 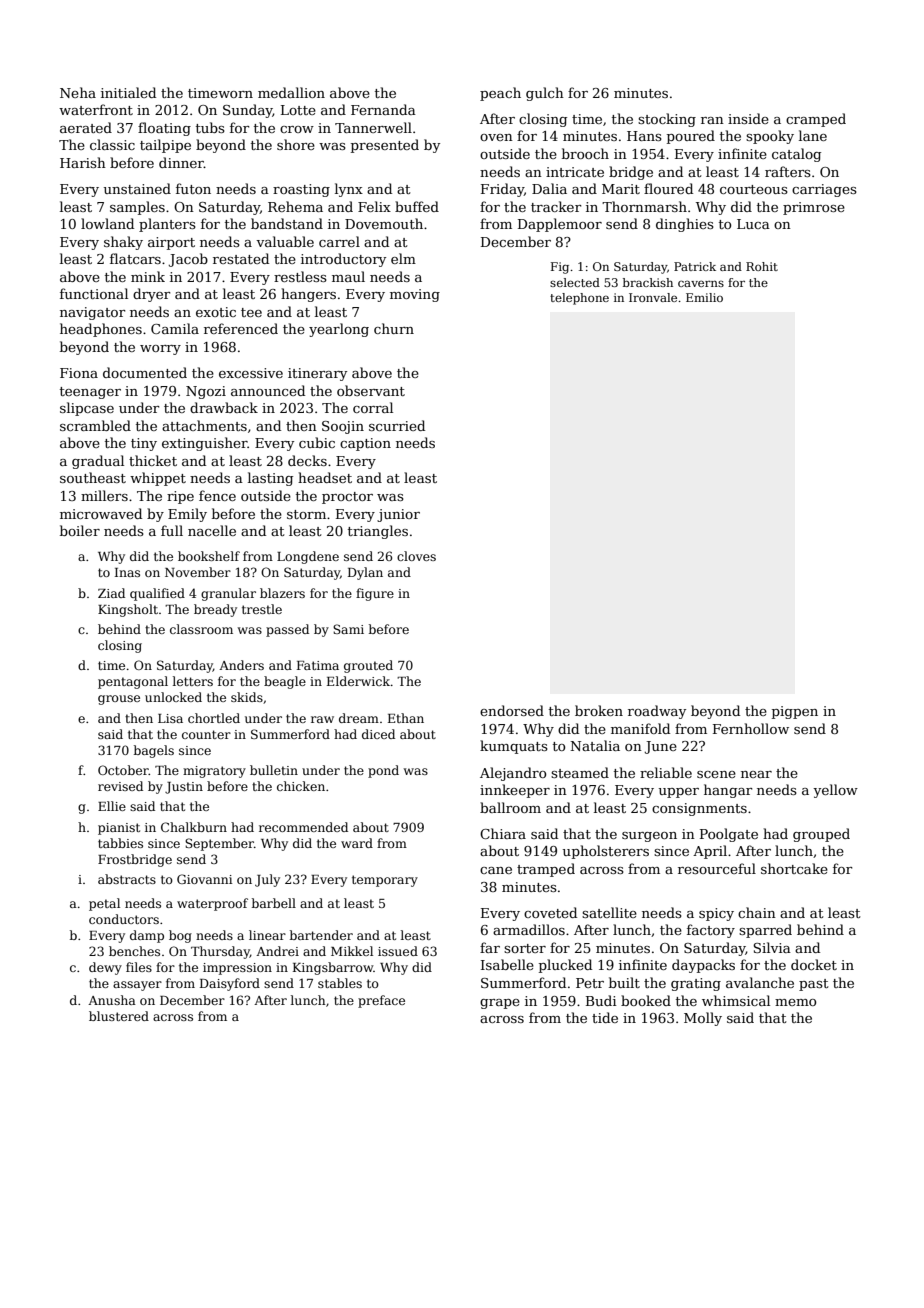 What do you see at coordinates (291, 92) in the screenshot?
I see `medallion` at bounding box center [291, 92].
